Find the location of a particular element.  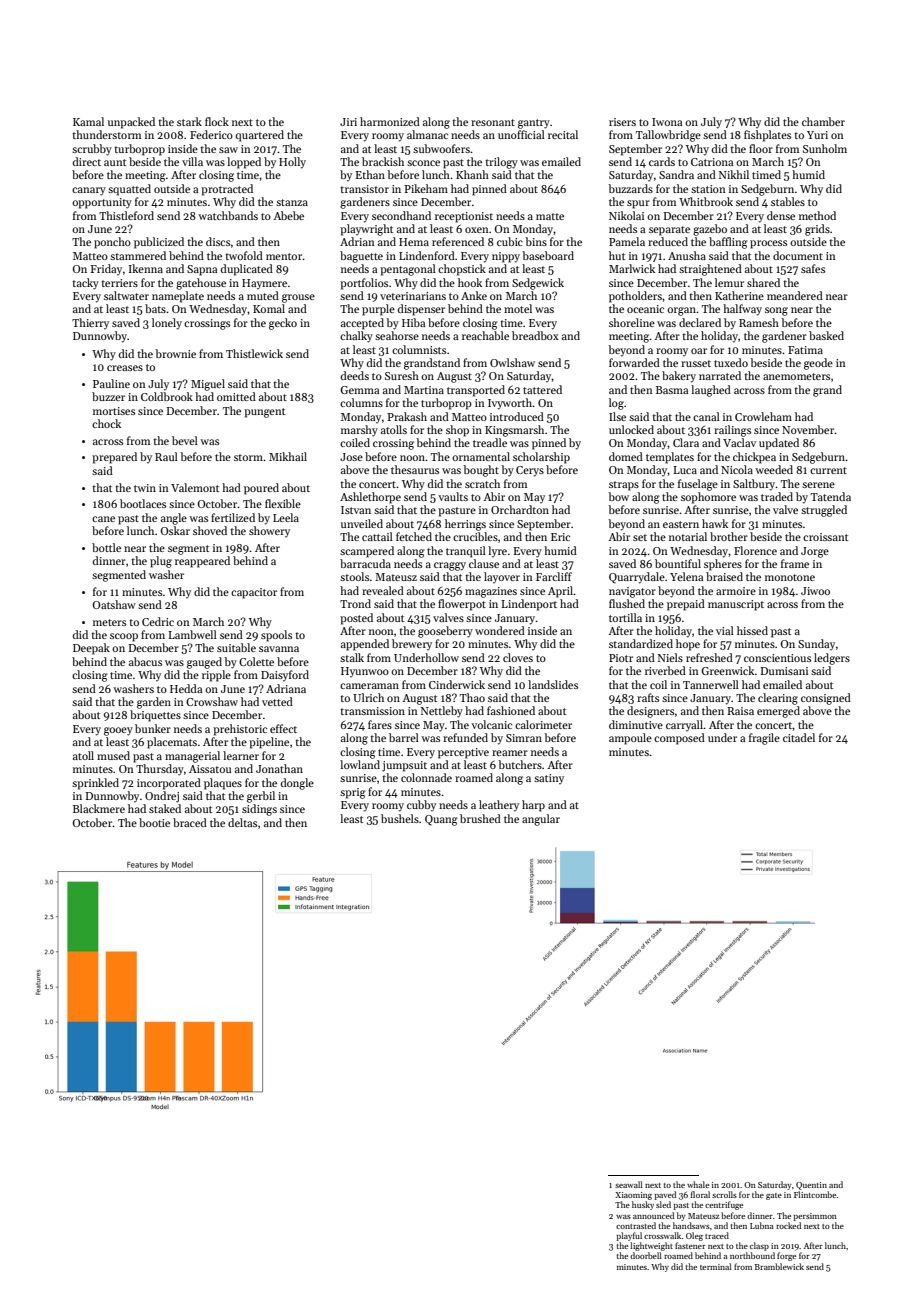

braced is located at coordinates (190, 822).
